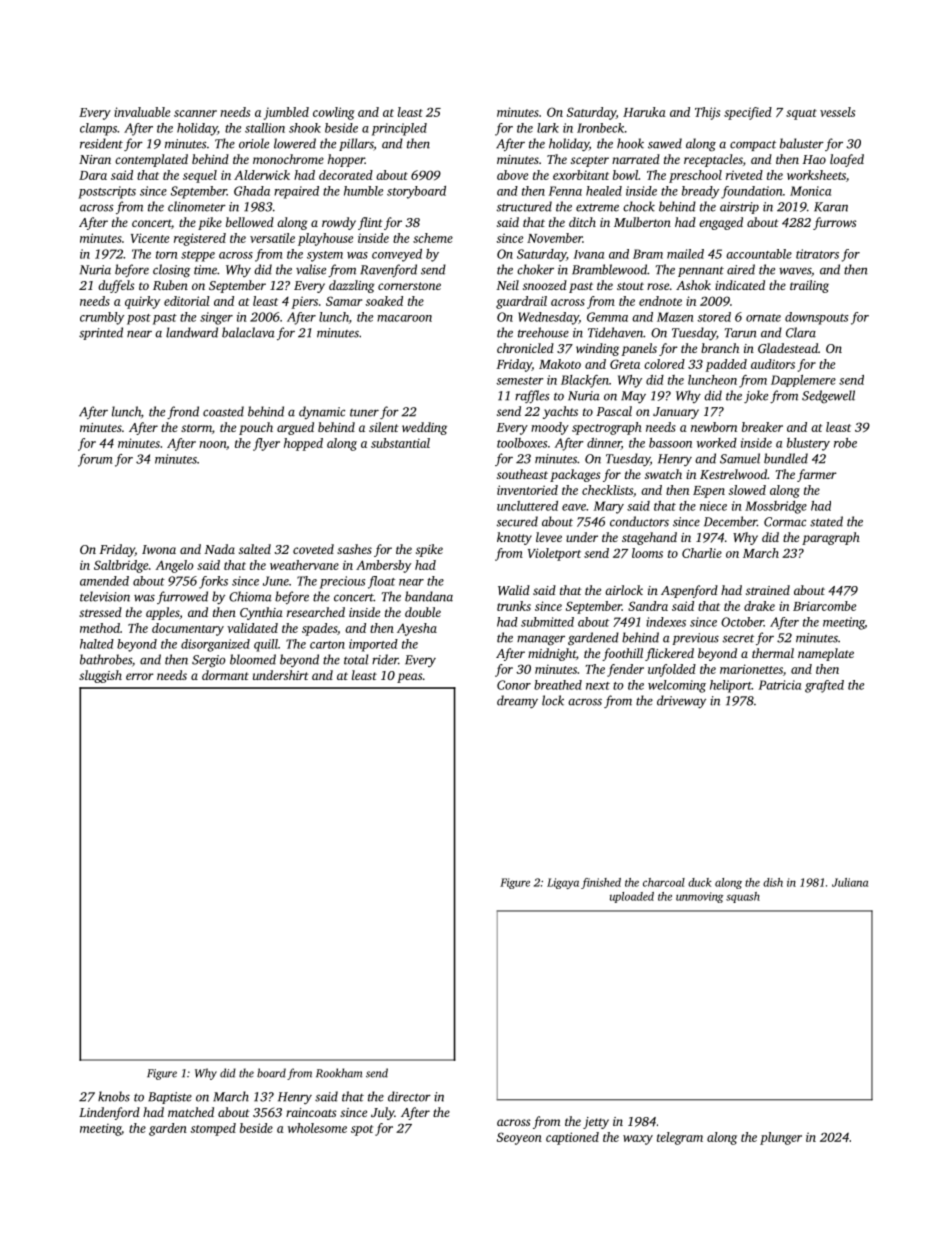  I want to click on contemplated, so click(151, 160).
